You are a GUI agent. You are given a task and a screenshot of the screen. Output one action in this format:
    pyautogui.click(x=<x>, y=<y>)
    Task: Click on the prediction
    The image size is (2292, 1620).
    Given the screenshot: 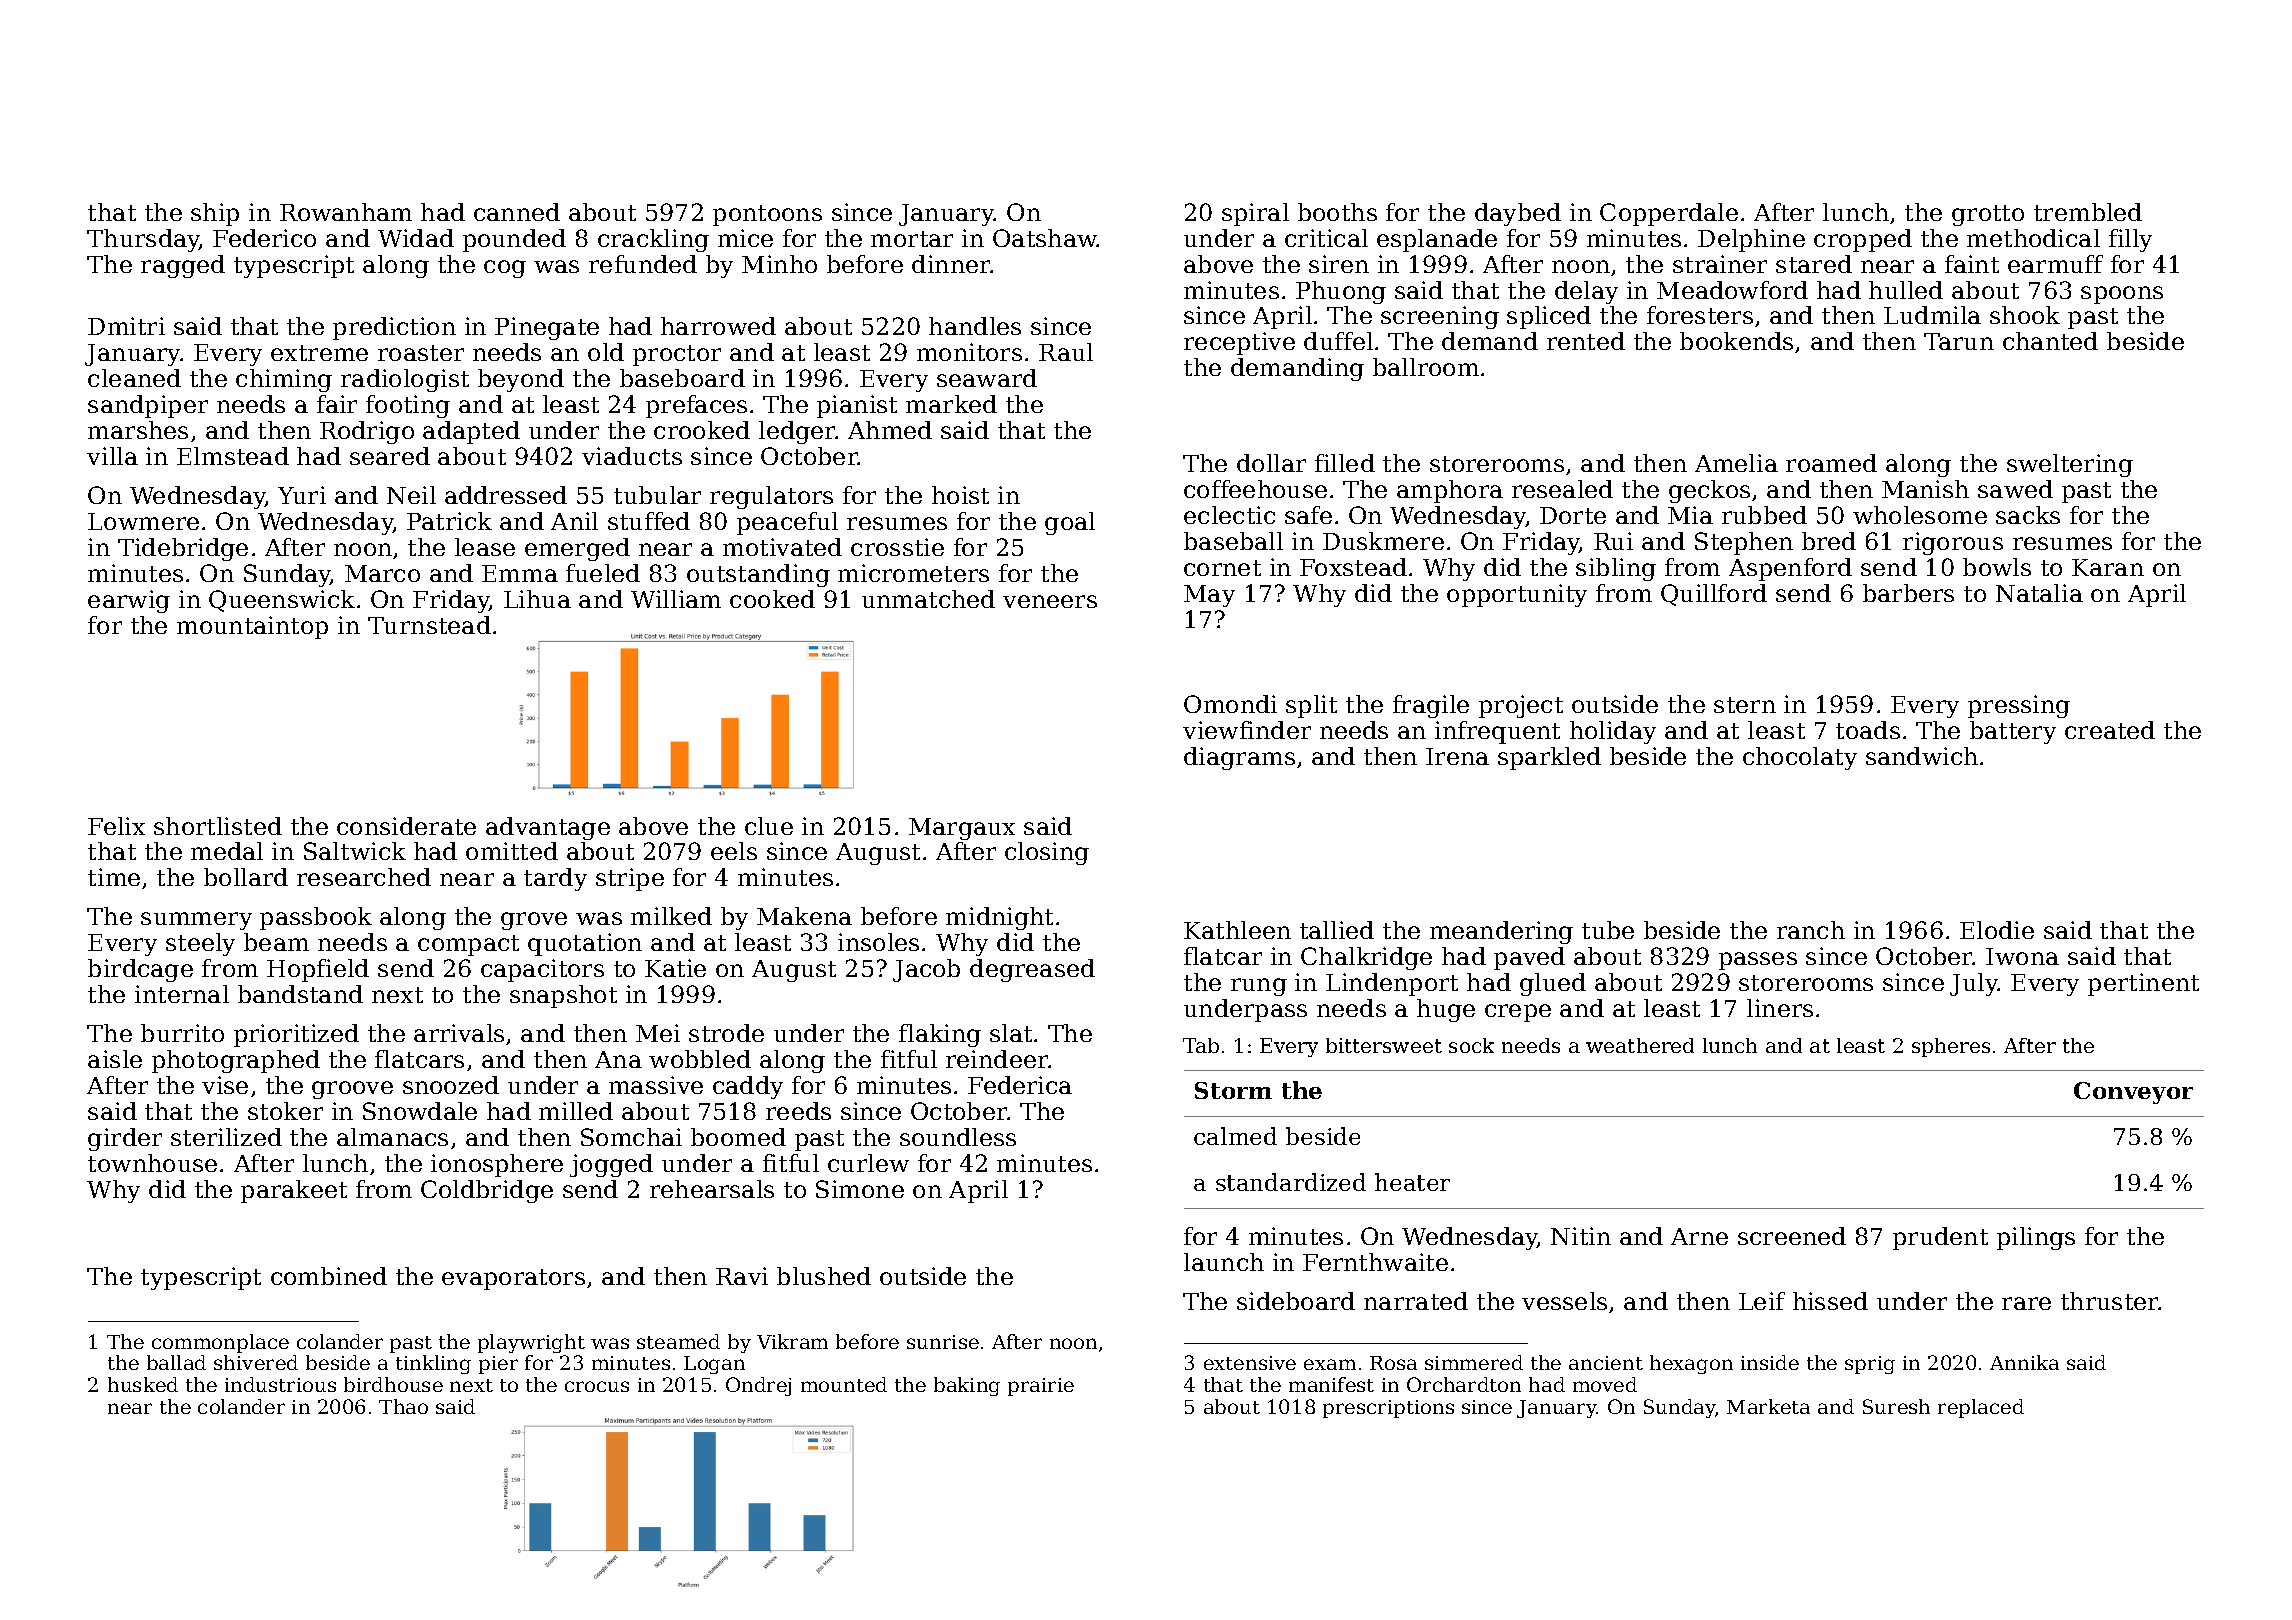 What is the action you would take?
    pyautogui.click(x=394, y=328)
